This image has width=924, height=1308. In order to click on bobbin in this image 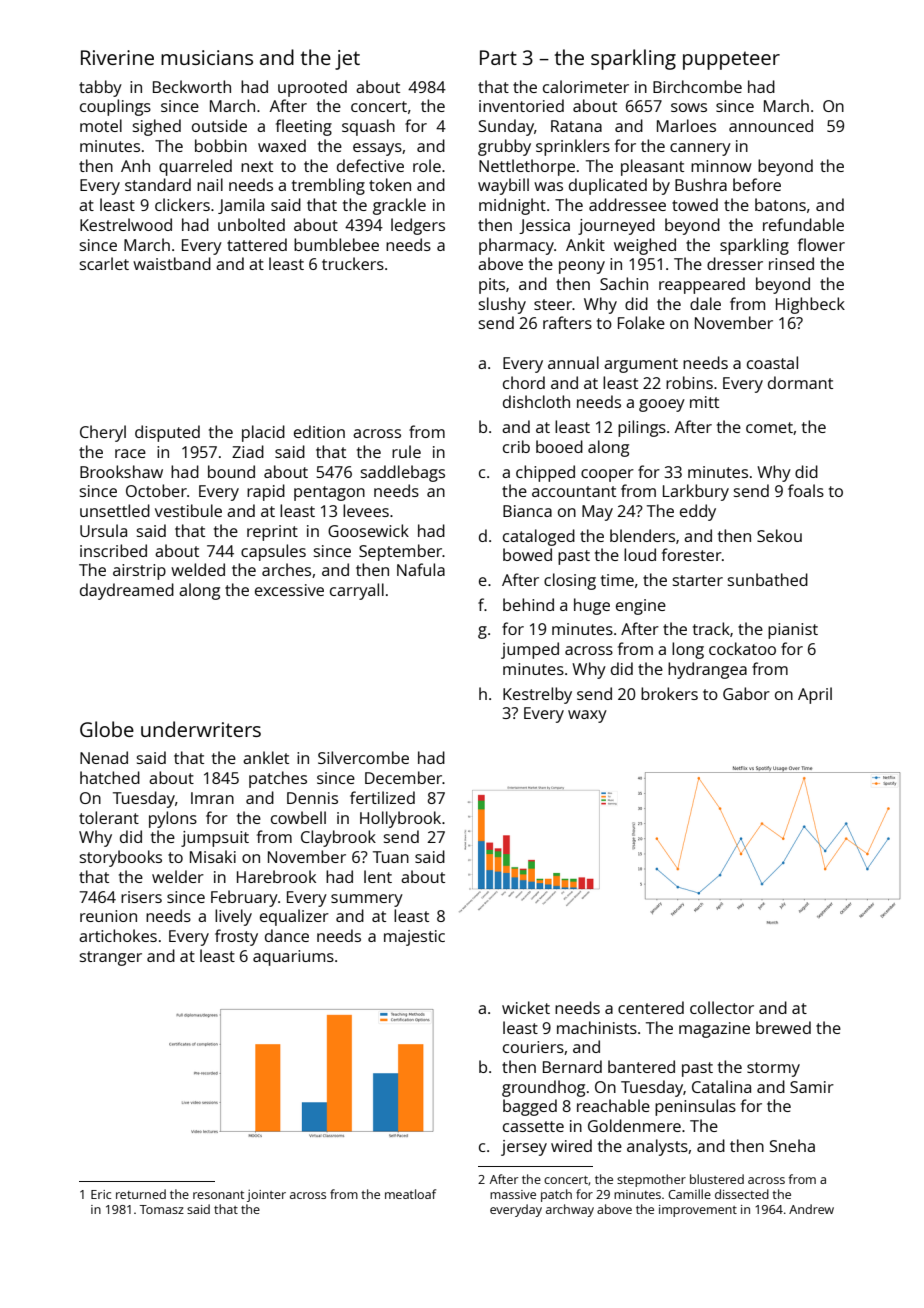, I will do `click(221, 145)`.
